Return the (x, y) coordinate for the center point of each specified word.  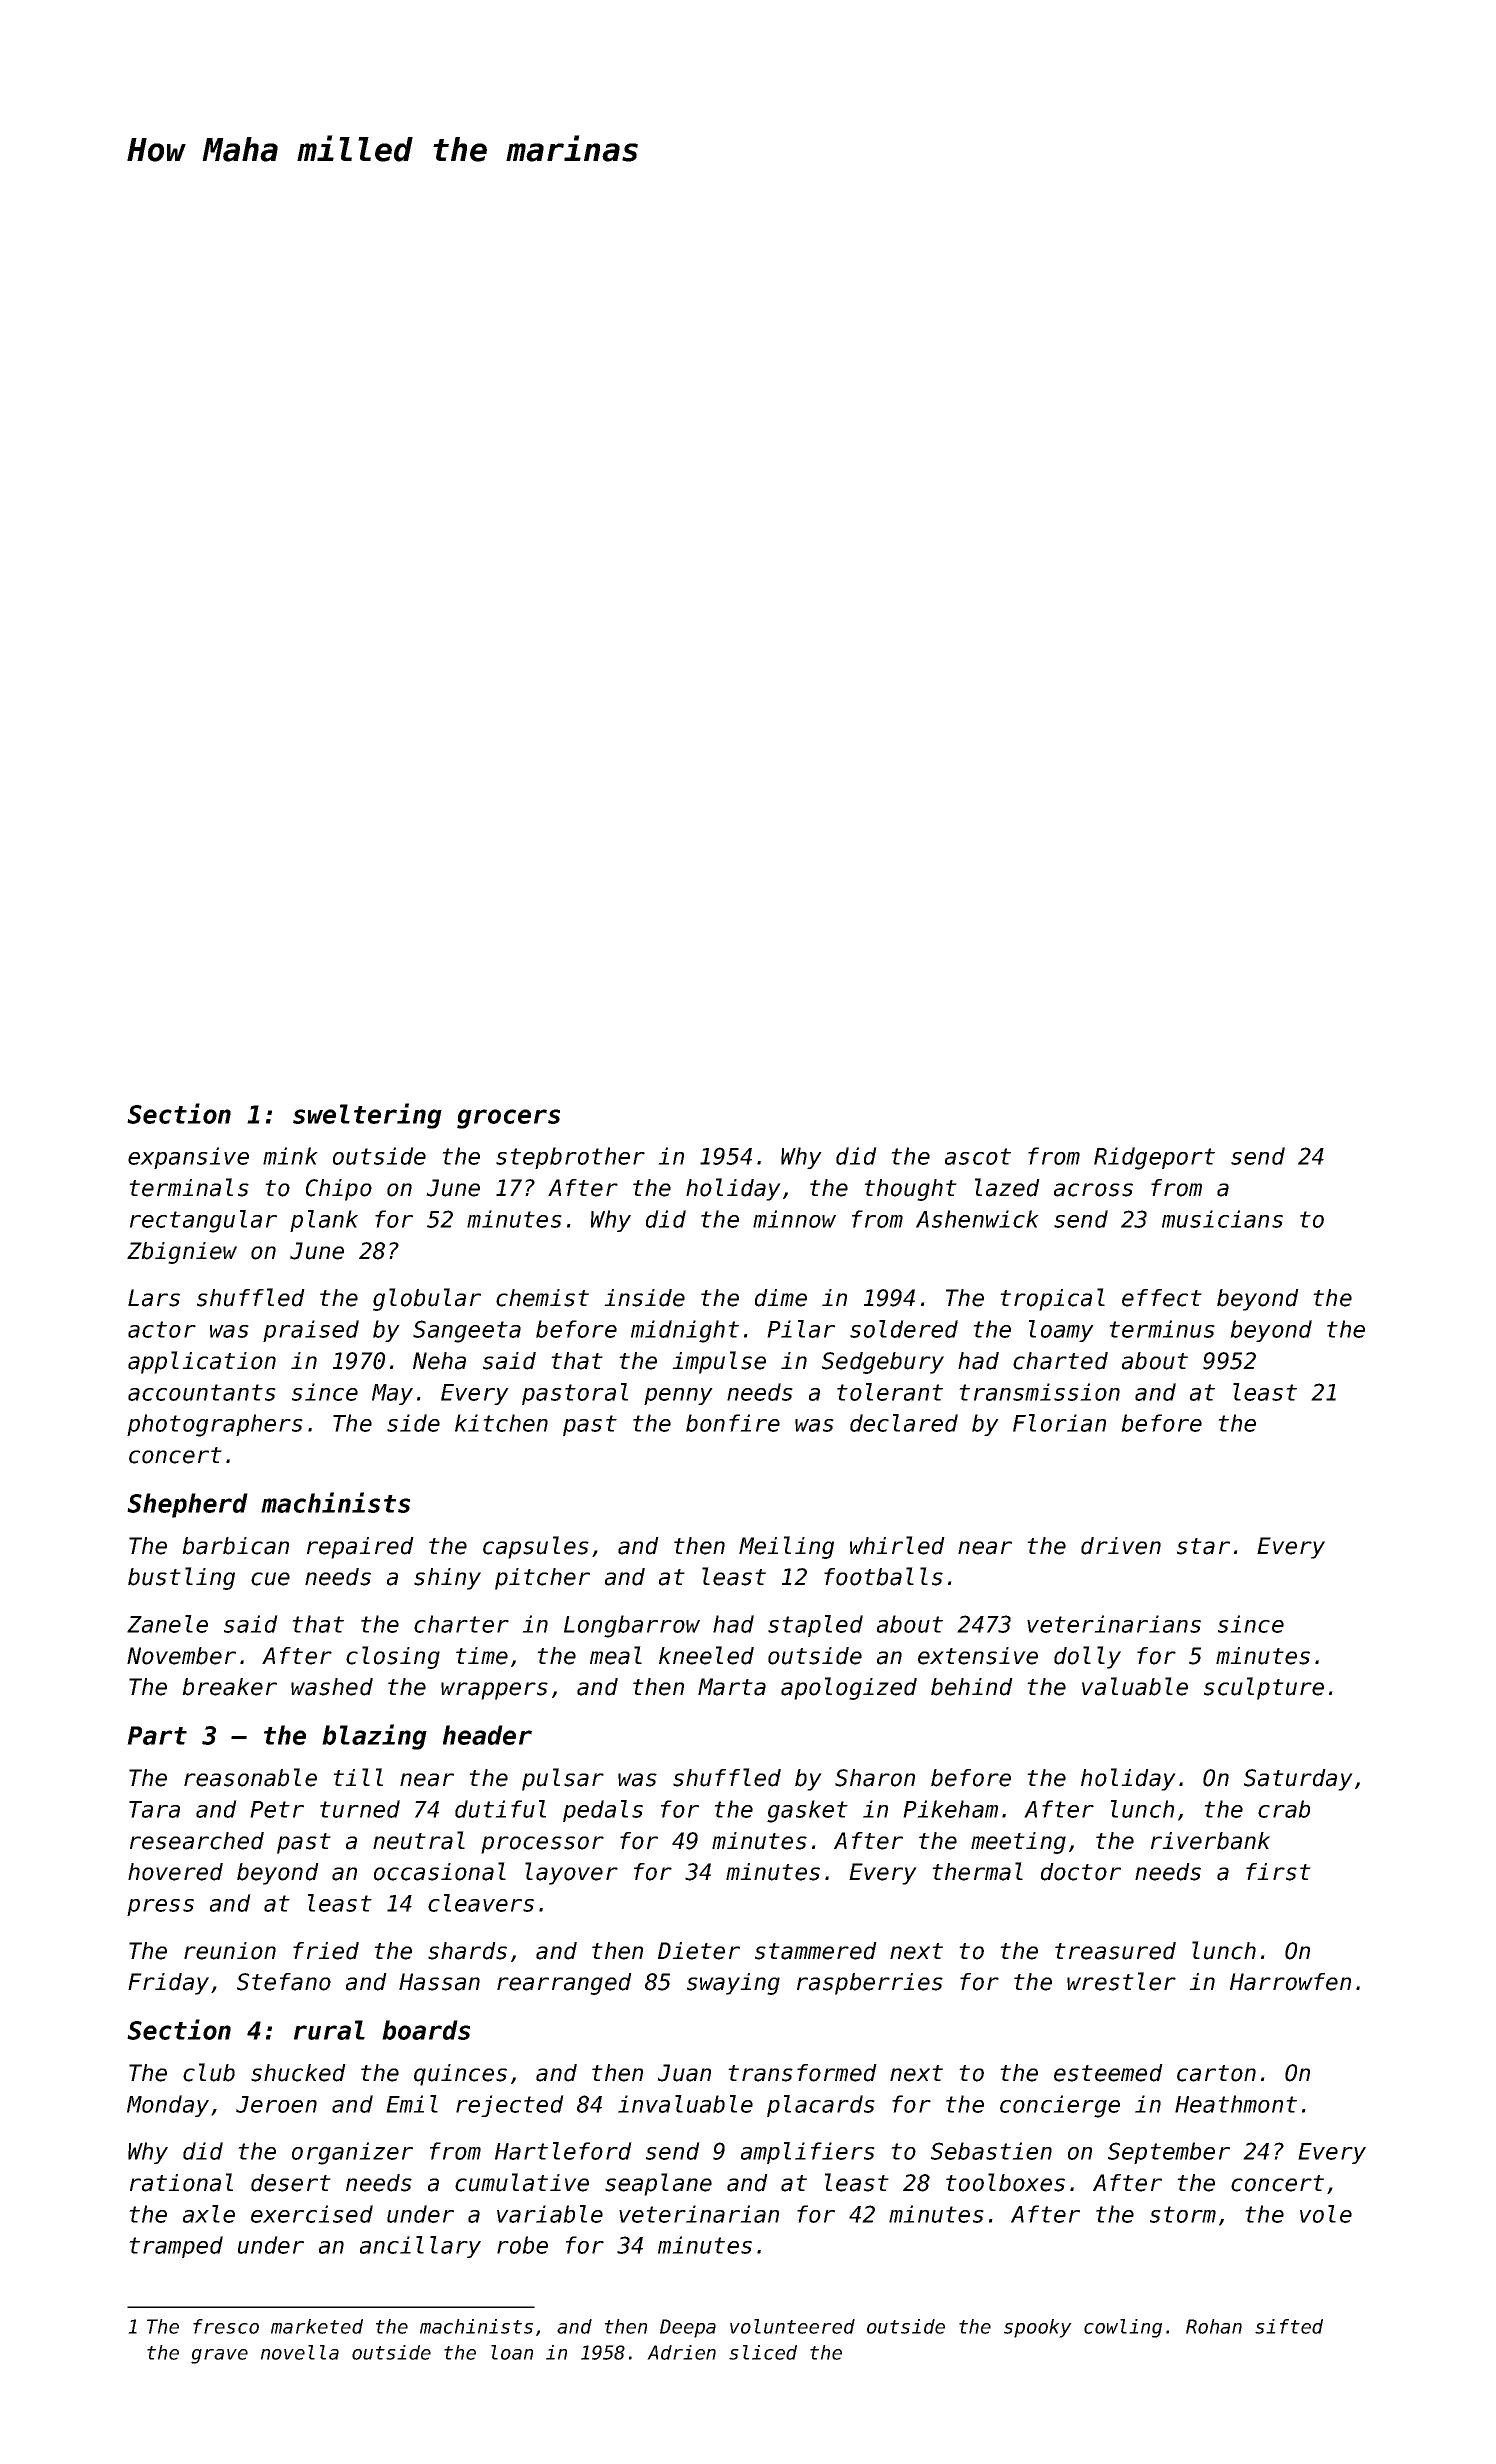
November (181, 1656)
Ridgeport (1154, 1158)
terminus (1162, 1329)
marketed (317, 2326)
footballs (883, 1576)
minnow (794, 1219)
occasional (440, 1871)
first (1278, 1872)
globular (427, 1299)
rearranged (564, 1984)
